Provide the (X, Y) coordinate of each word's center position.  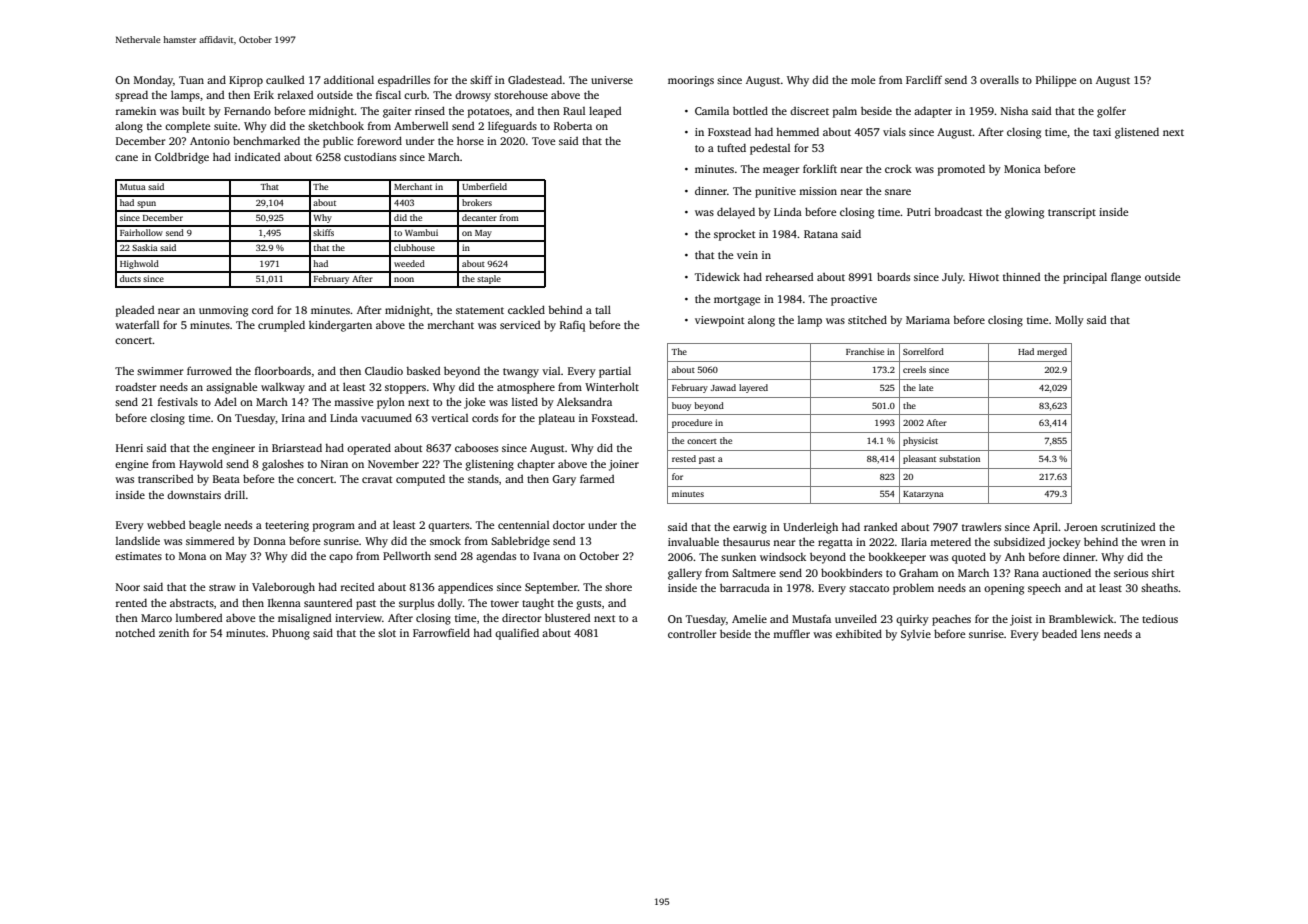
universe (612, 80)
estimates (138, 556)
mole (863, 79)
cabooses (476, 448)
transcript (1072, 213)
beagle (205, 526)
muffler (791, 633)
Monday (153, 81)
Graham (918, 572)
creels (914, 369)
